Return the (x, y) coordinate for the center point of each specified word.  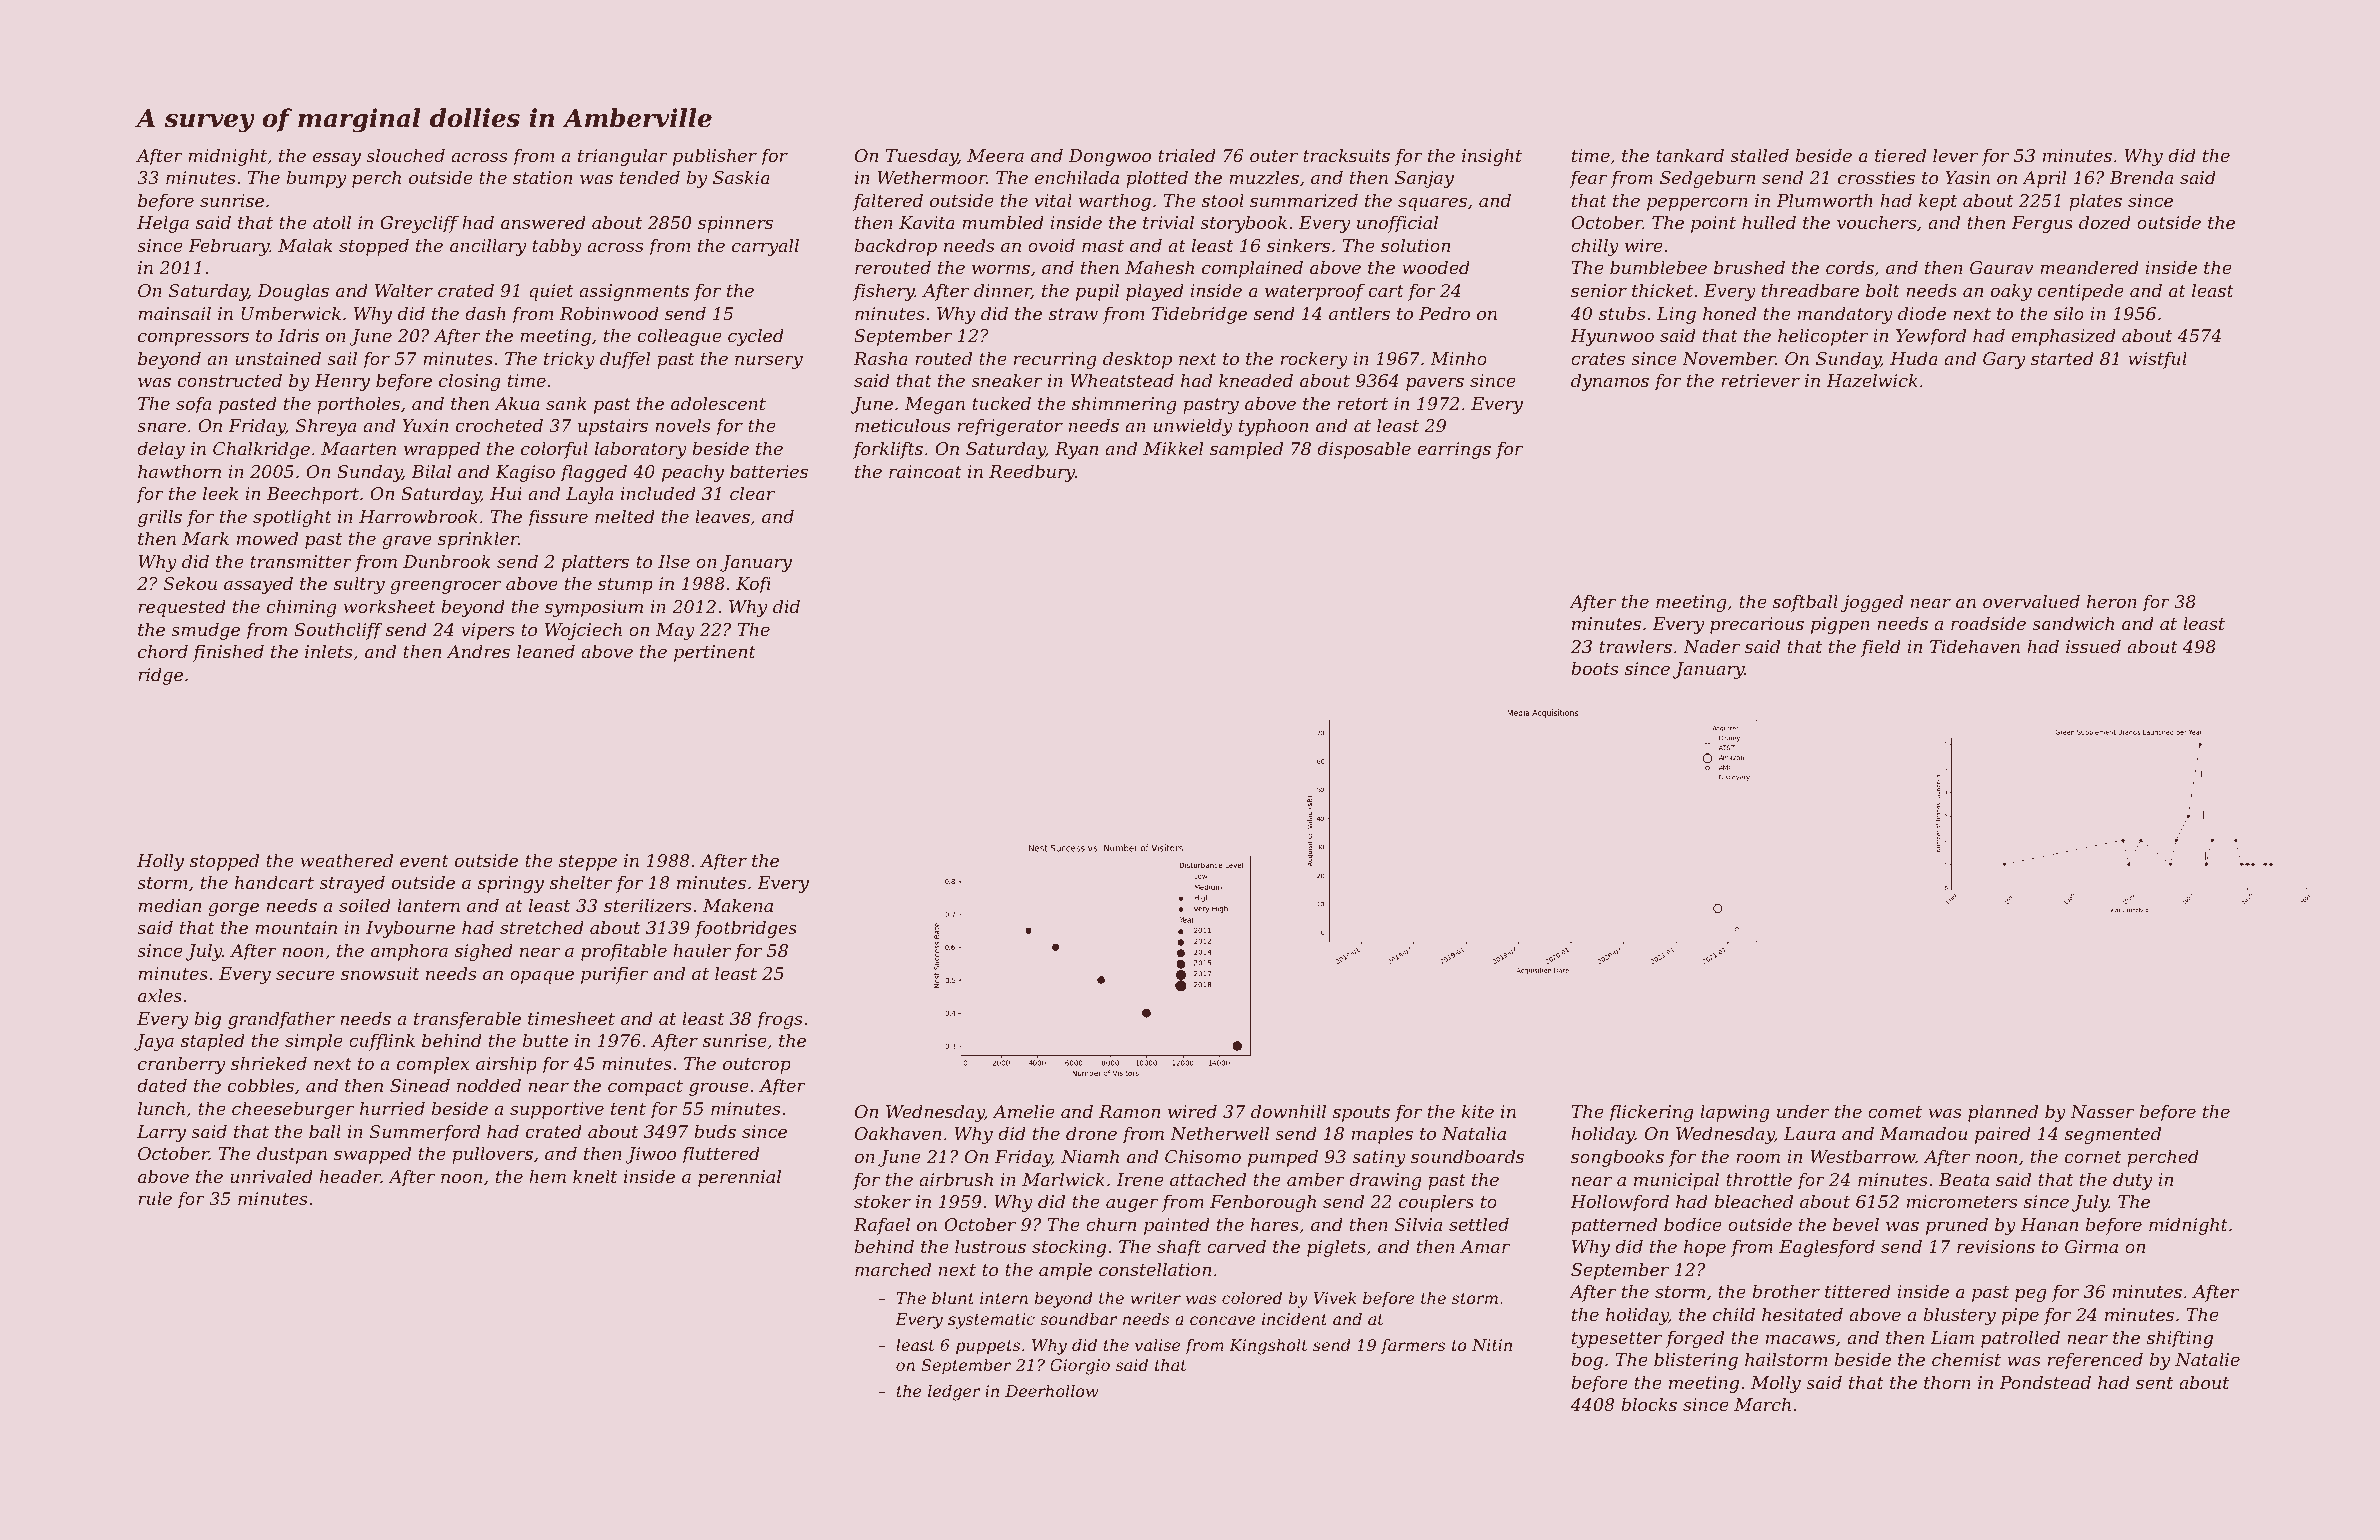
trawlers (1635, 646)
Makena (738, 905)
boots (1594, 668)
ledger (954, 1393)
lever (1955, 155)
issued (2093, 646)
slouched (405, 155)
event (424, 861)
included (658, 493)
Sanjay (1424, 179)
